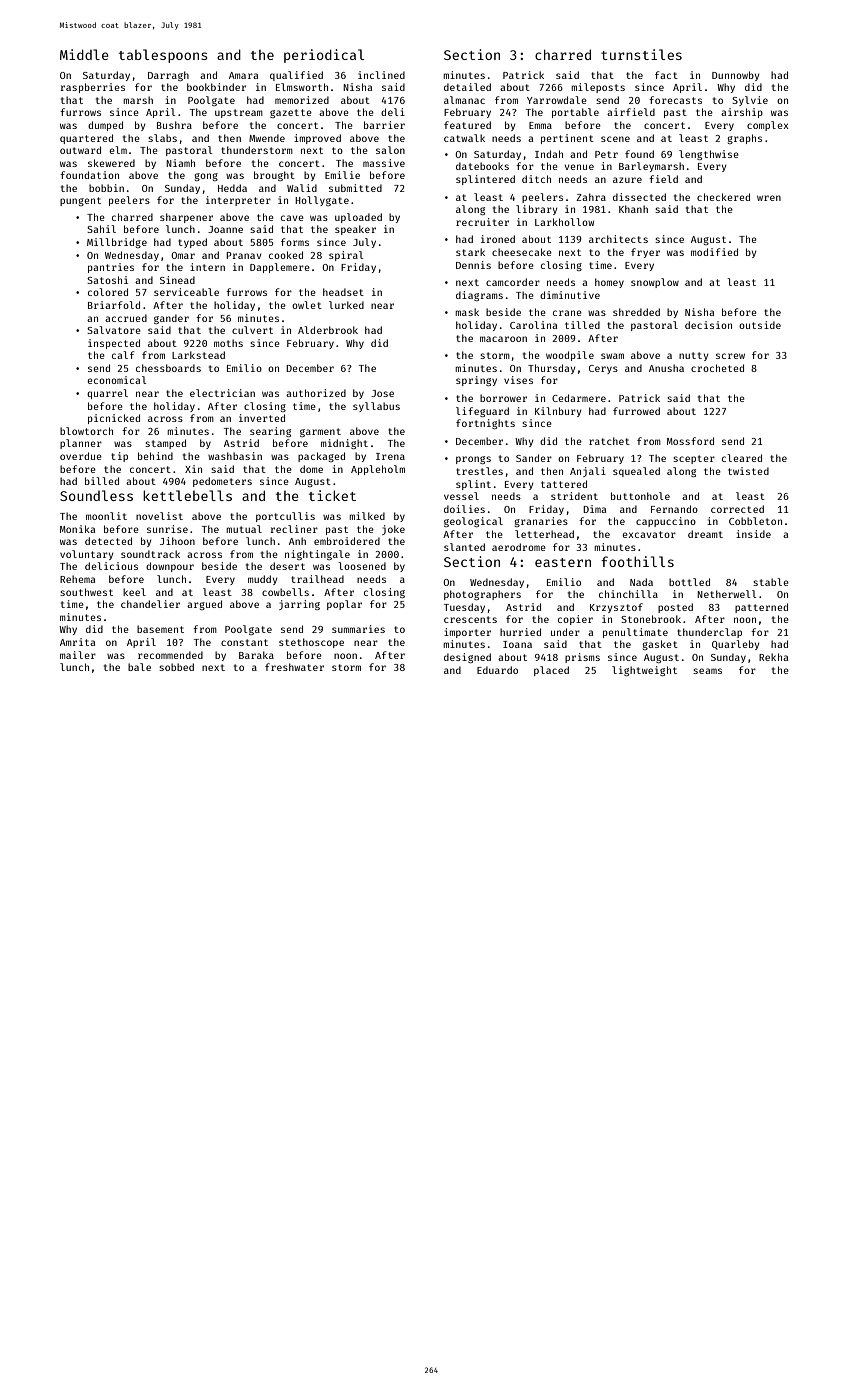  I want to click on bale, so click(139, 667).
